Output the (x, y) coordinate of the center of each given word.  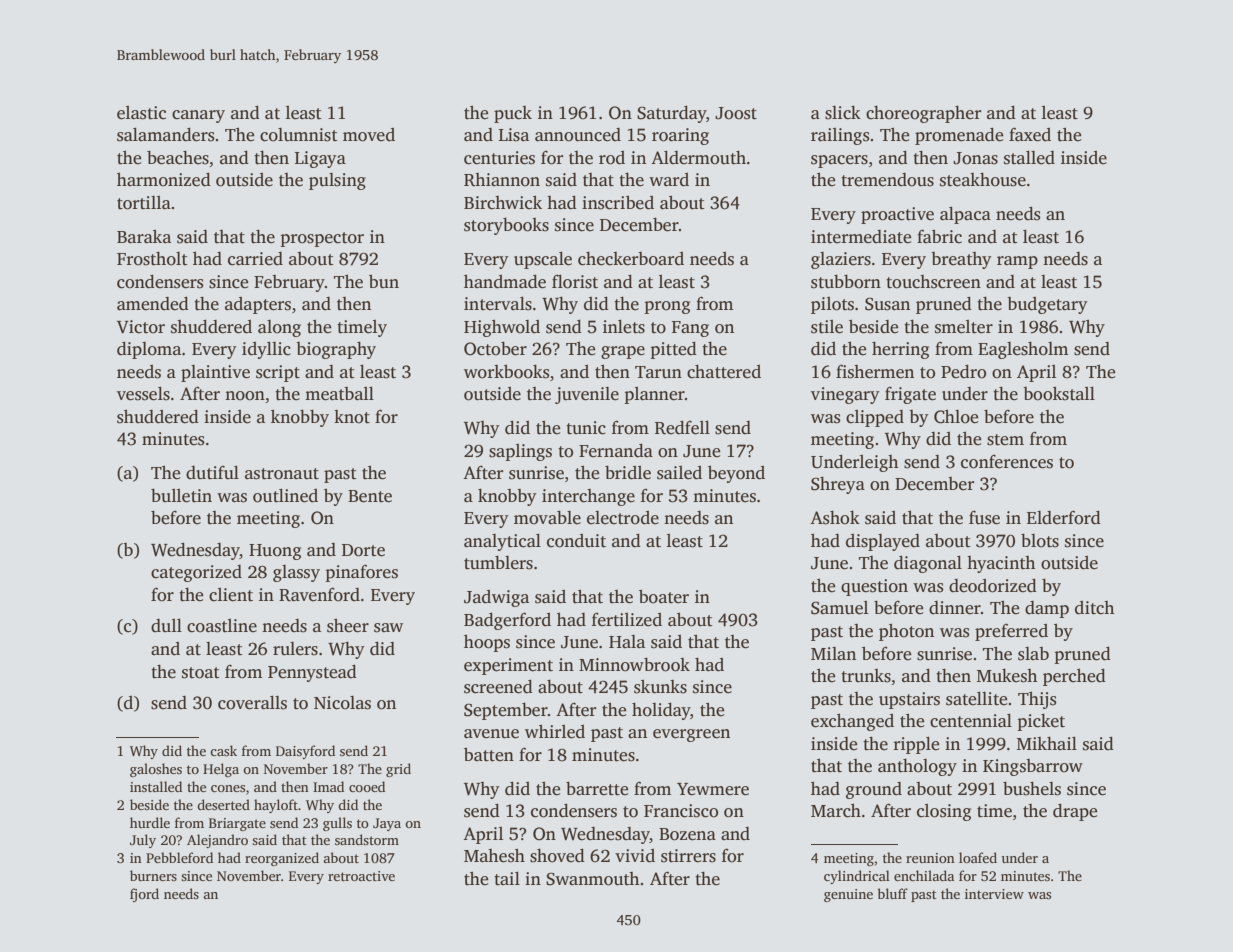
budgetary (1047, 305)
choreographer (924, 114)
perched (1074, 677)
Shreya (838, 485)
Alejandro (217, 841)
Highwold (502, 328)
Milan (833, 653)
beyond (736, 474)
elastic (141, 113)
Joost (736, 113)
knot (352, 417)
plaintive (215, 373)
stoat (201, 673)
